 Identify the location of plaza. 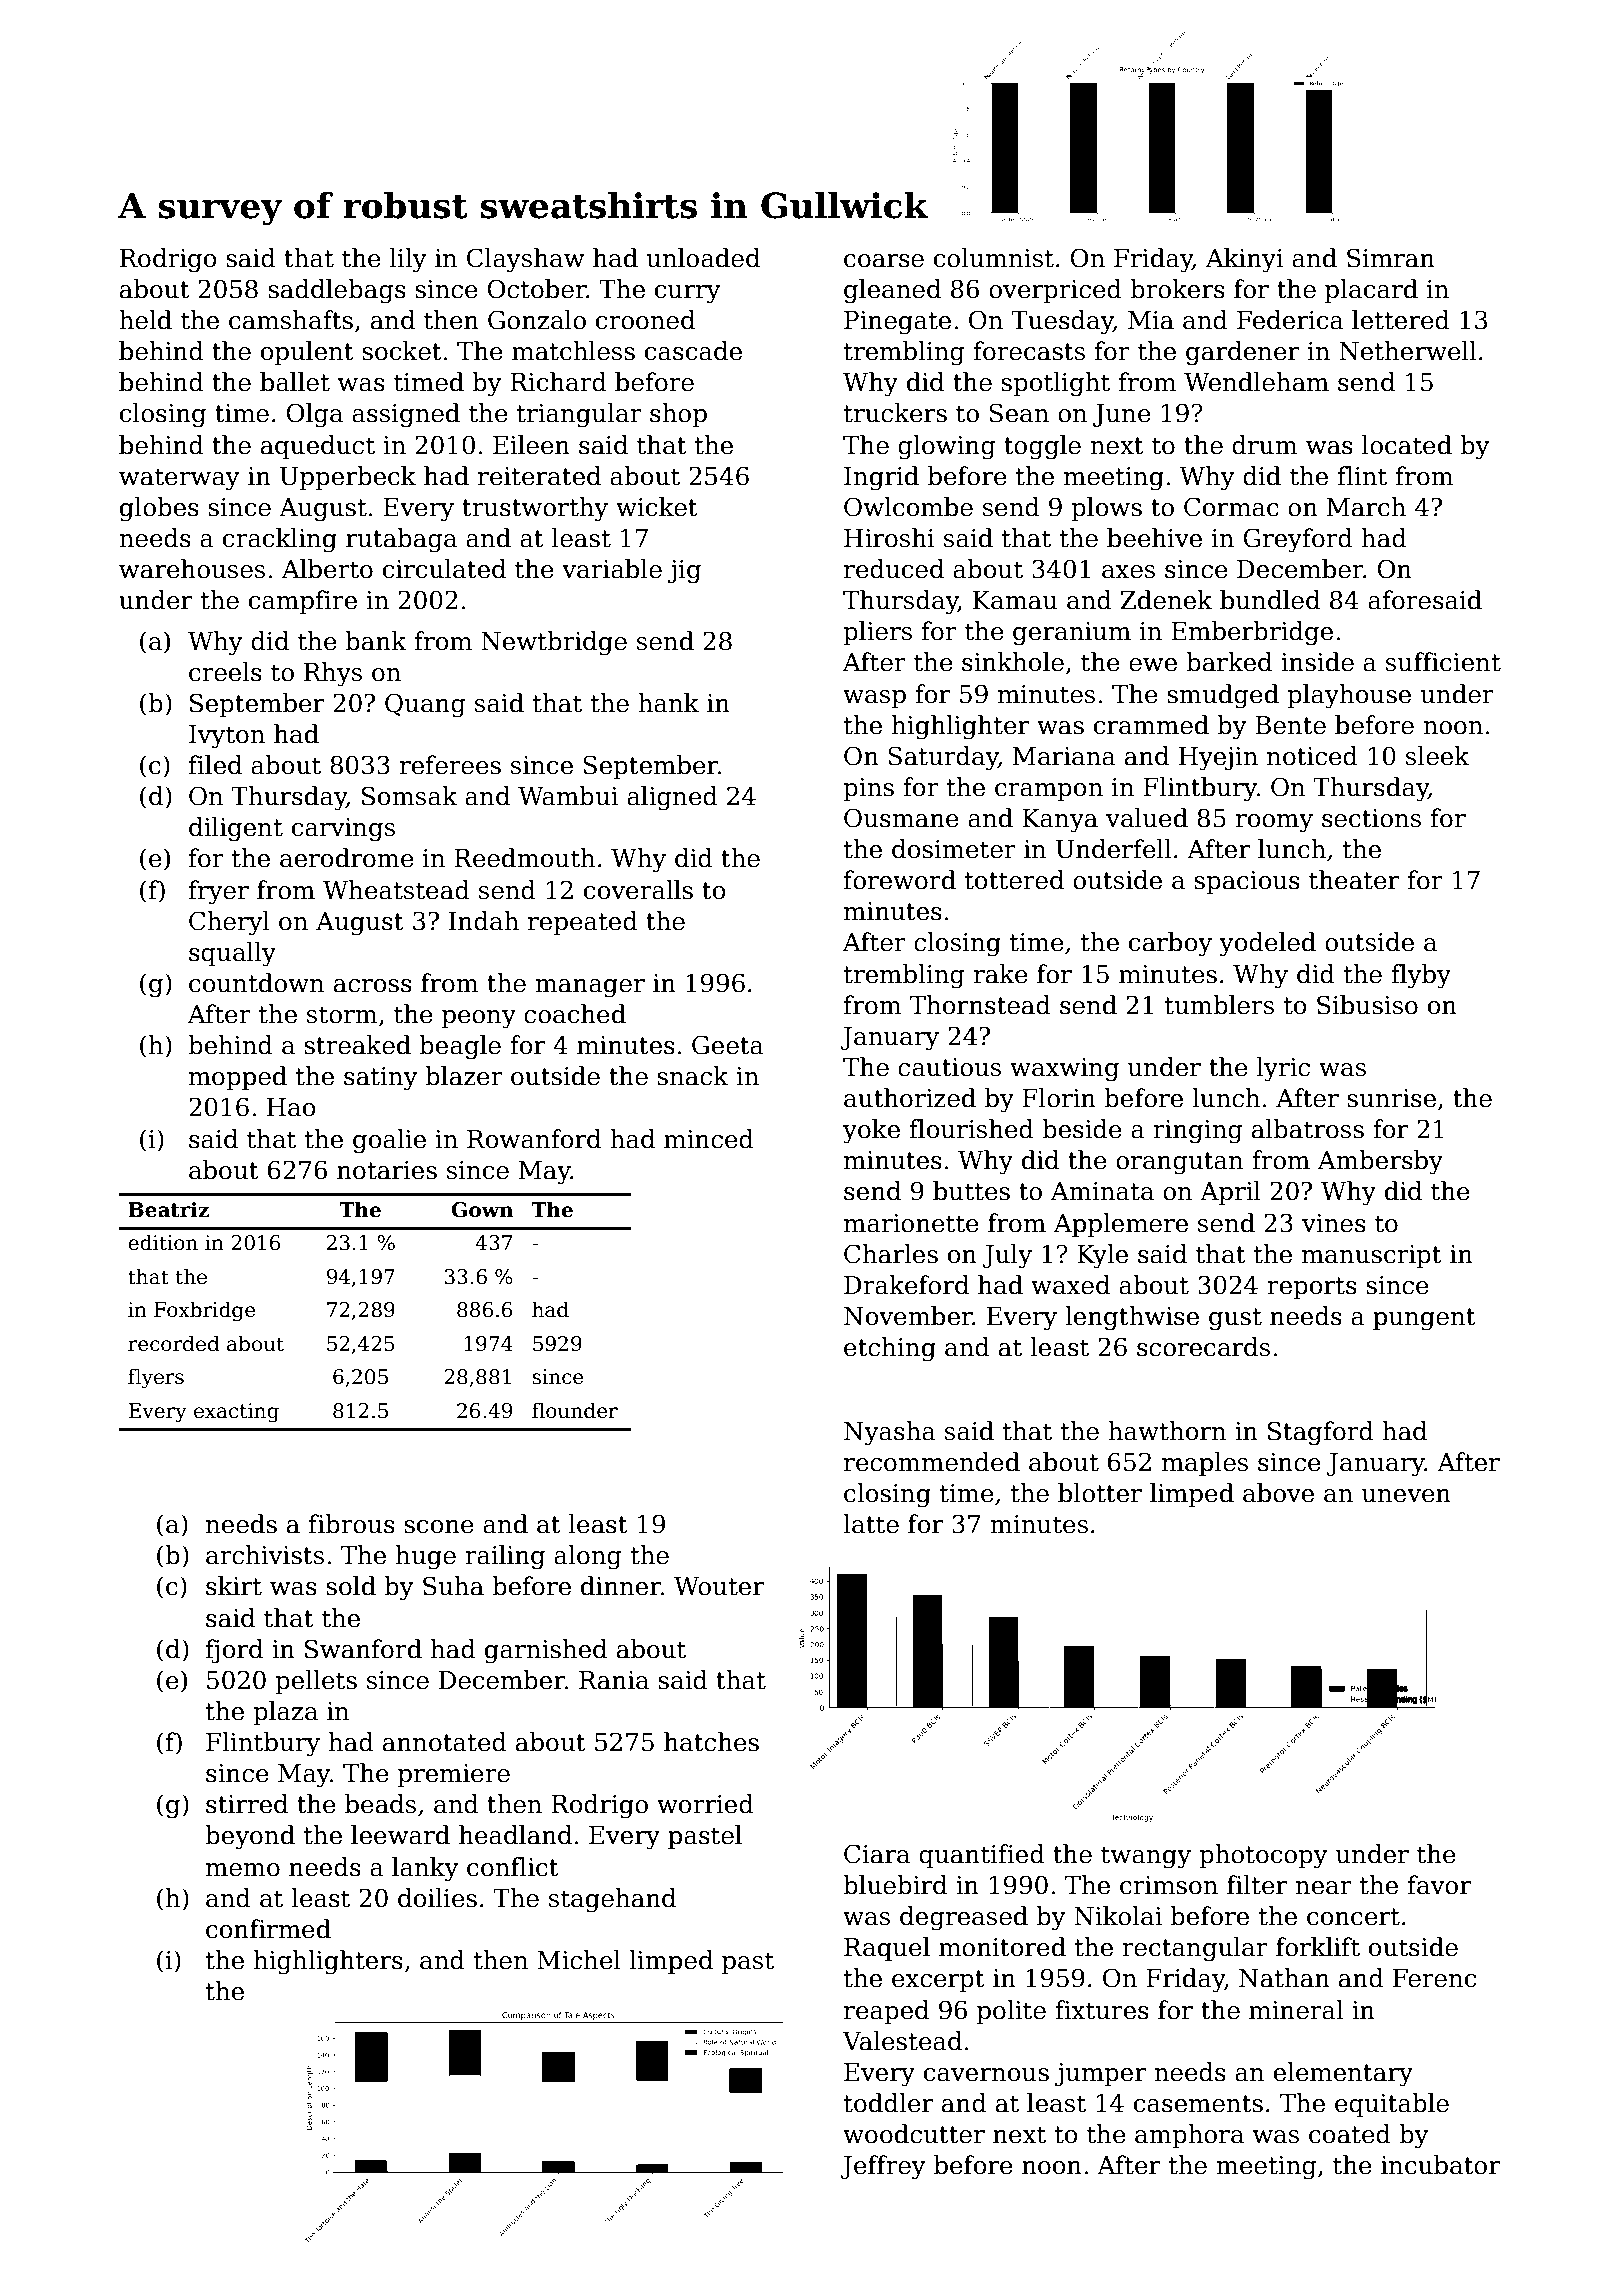
(285, 1713).
